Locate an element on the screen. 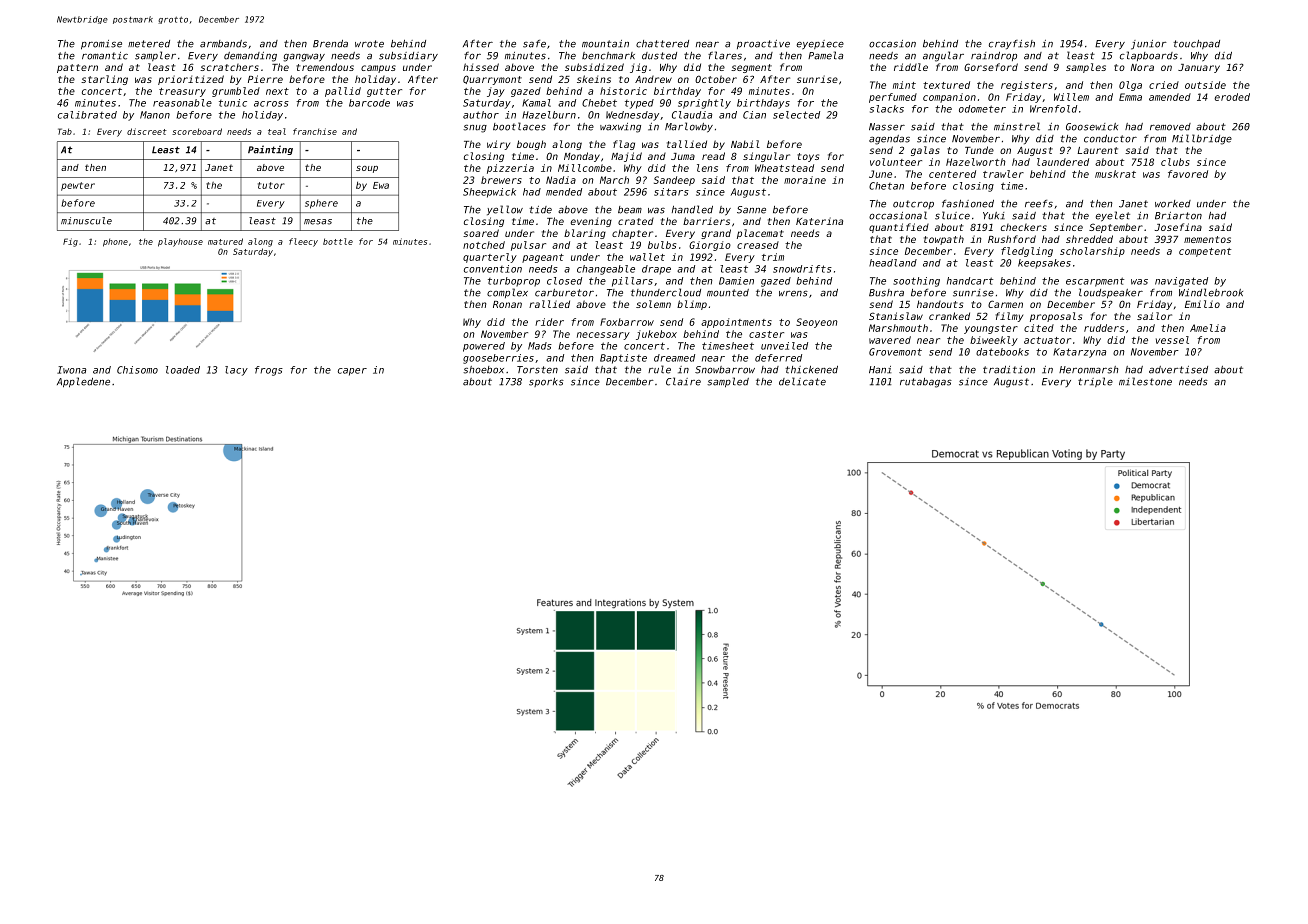 The image size is (1308, 924). minuscule is located at coordinates (86, 221).
